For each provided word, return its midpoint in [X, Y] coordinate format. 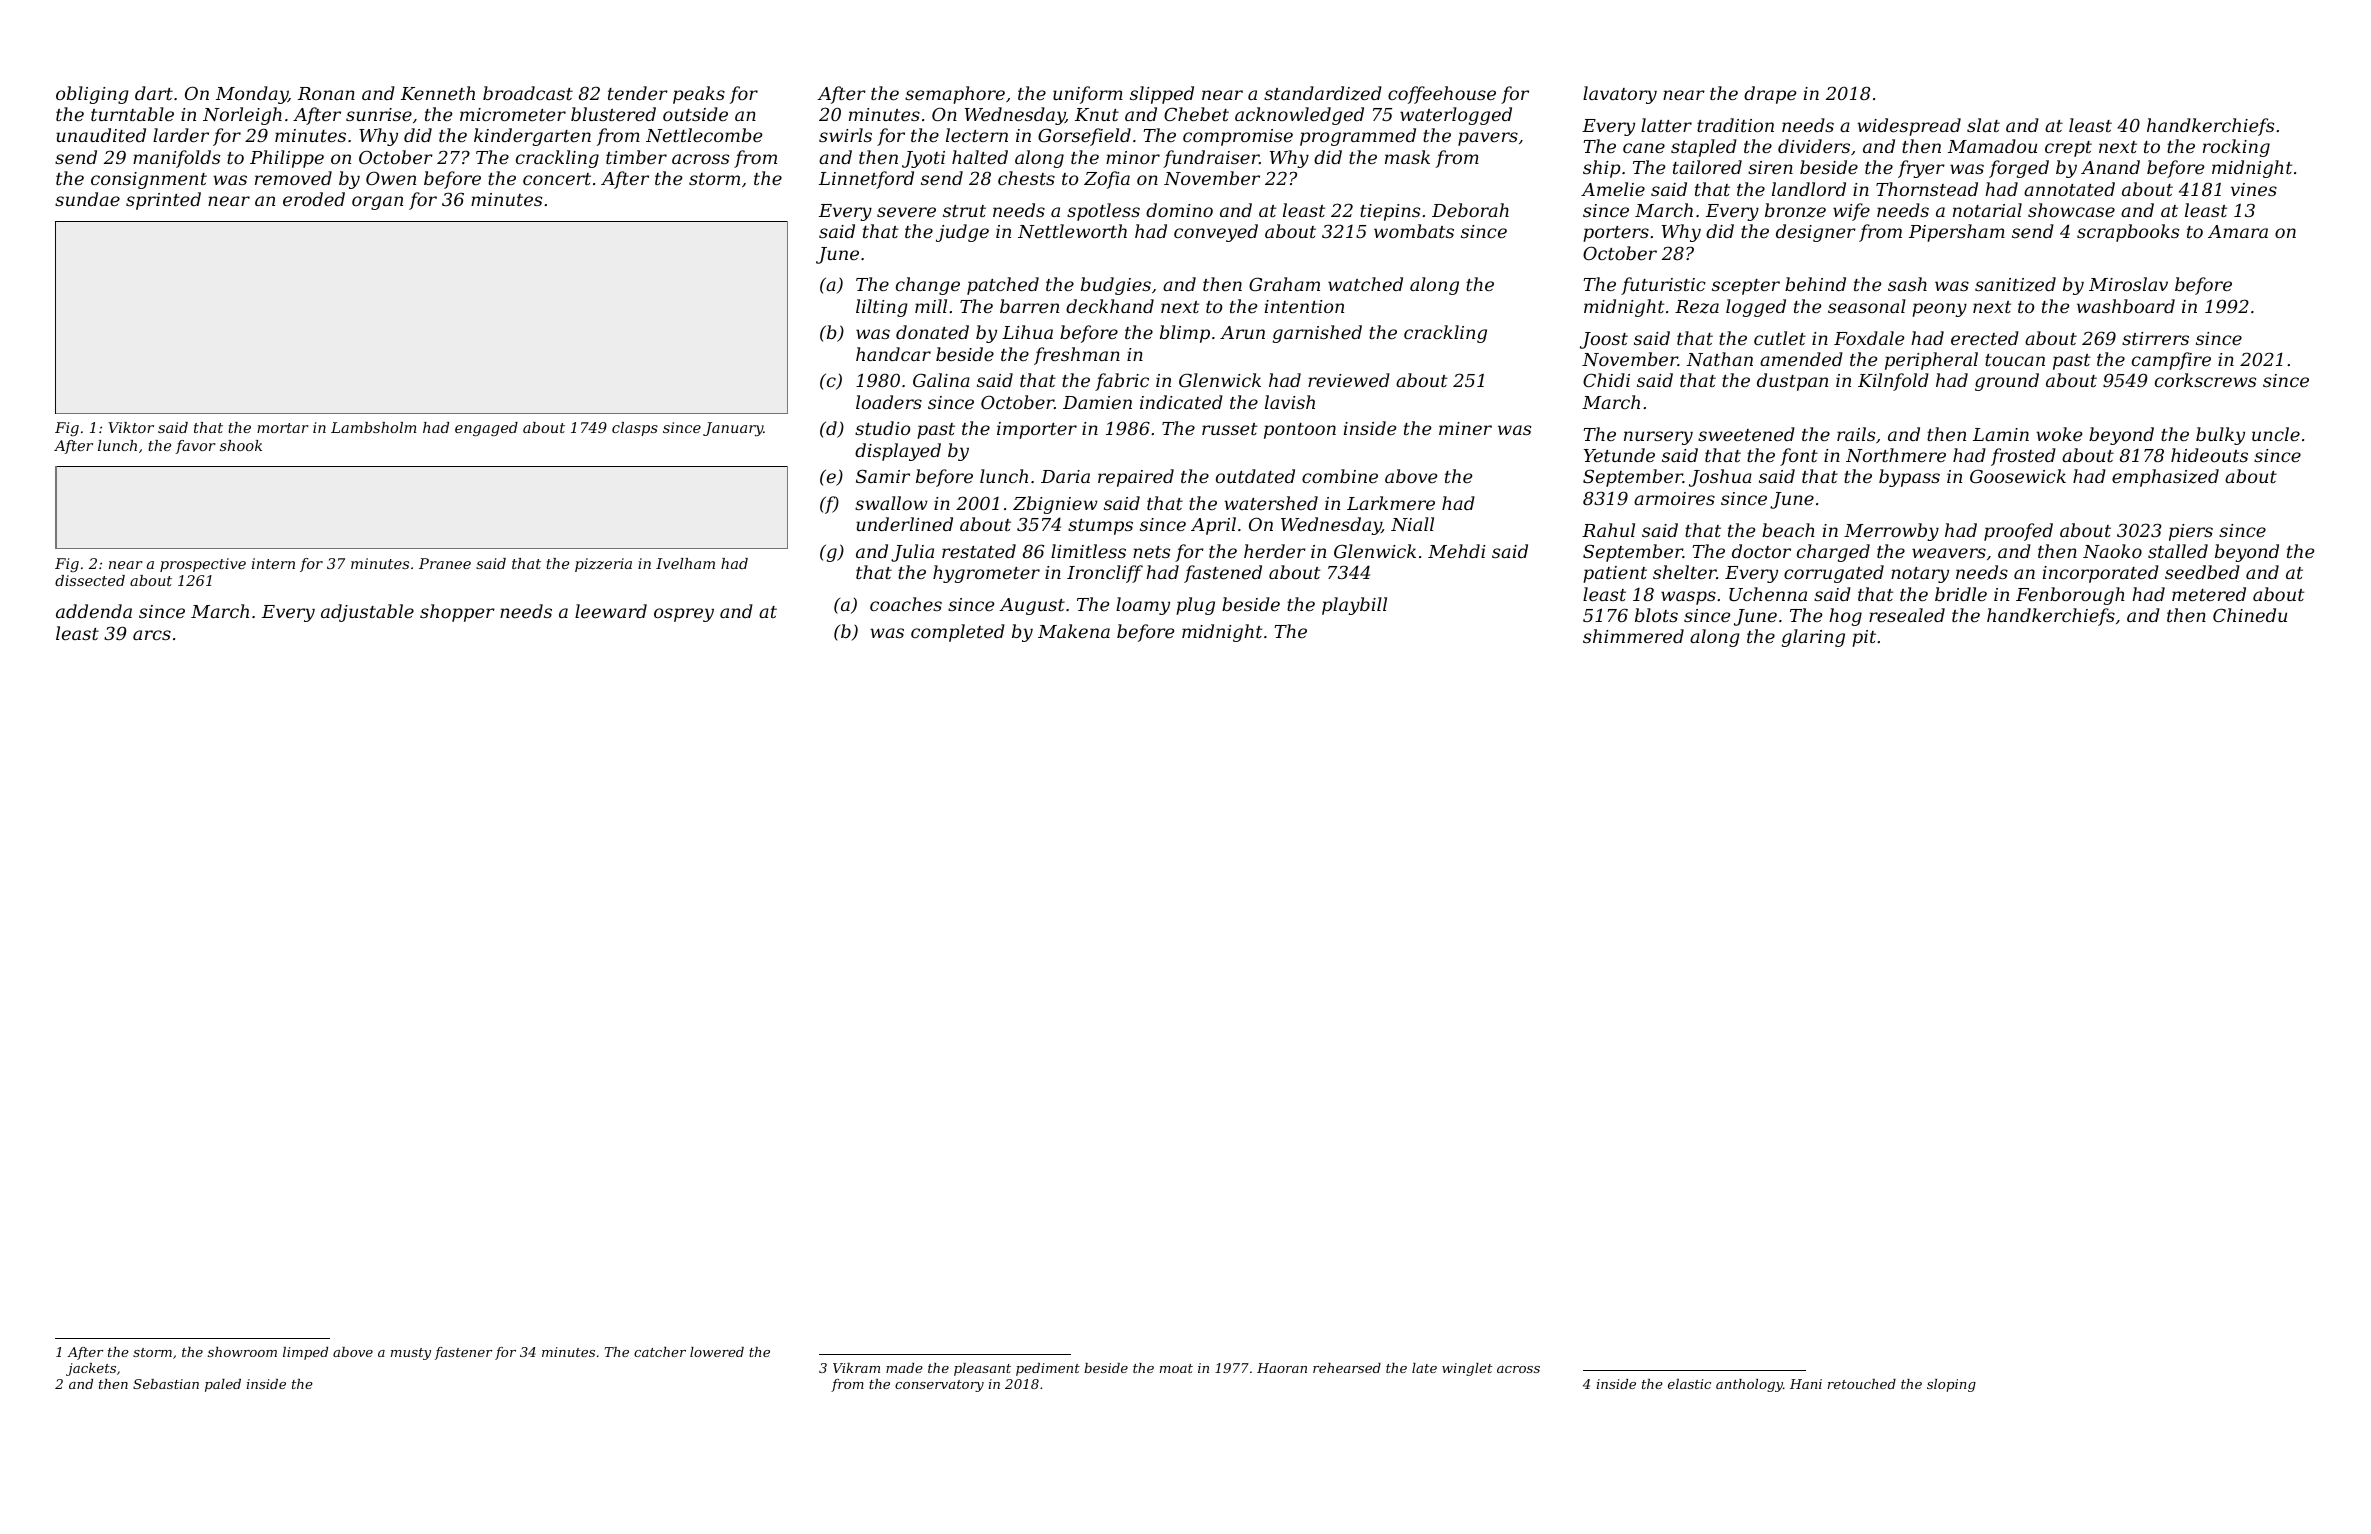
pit [1864, 638]
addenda [94, 611]
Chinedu [2250, 615]
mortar [283, 428]
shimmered [1633, 636]
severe [906, 212]
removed [293, 178]
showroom [242, 1352]
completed [958, 633]
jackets [91, 1369]
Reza [1697, 307]
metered [2209, 594]
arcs [152, 635]
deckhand [1110, 306]
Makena [1074, 631]
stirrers [2155, 338]
